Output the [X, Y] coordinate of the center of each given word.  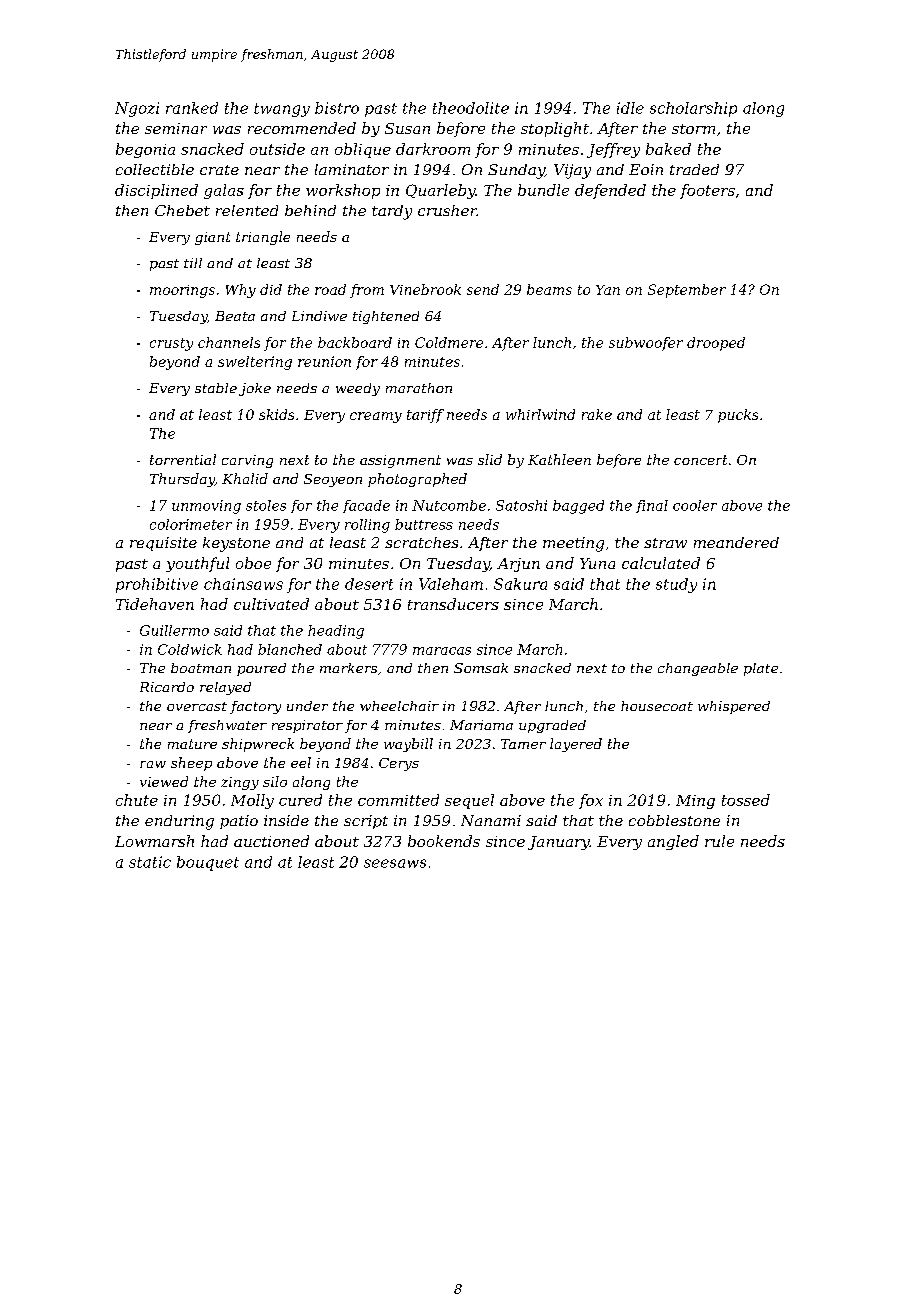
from [367, 291]
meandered [736, 542]
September [687, 291]
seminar [176, 128]
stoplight [555, 129]
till [193, 263]
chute [137, 800]
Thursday [182, 480]
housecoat [657, 706]
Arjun [518, 565]
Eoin [646, 169]
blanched [290, 649]
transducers [453, 604]
